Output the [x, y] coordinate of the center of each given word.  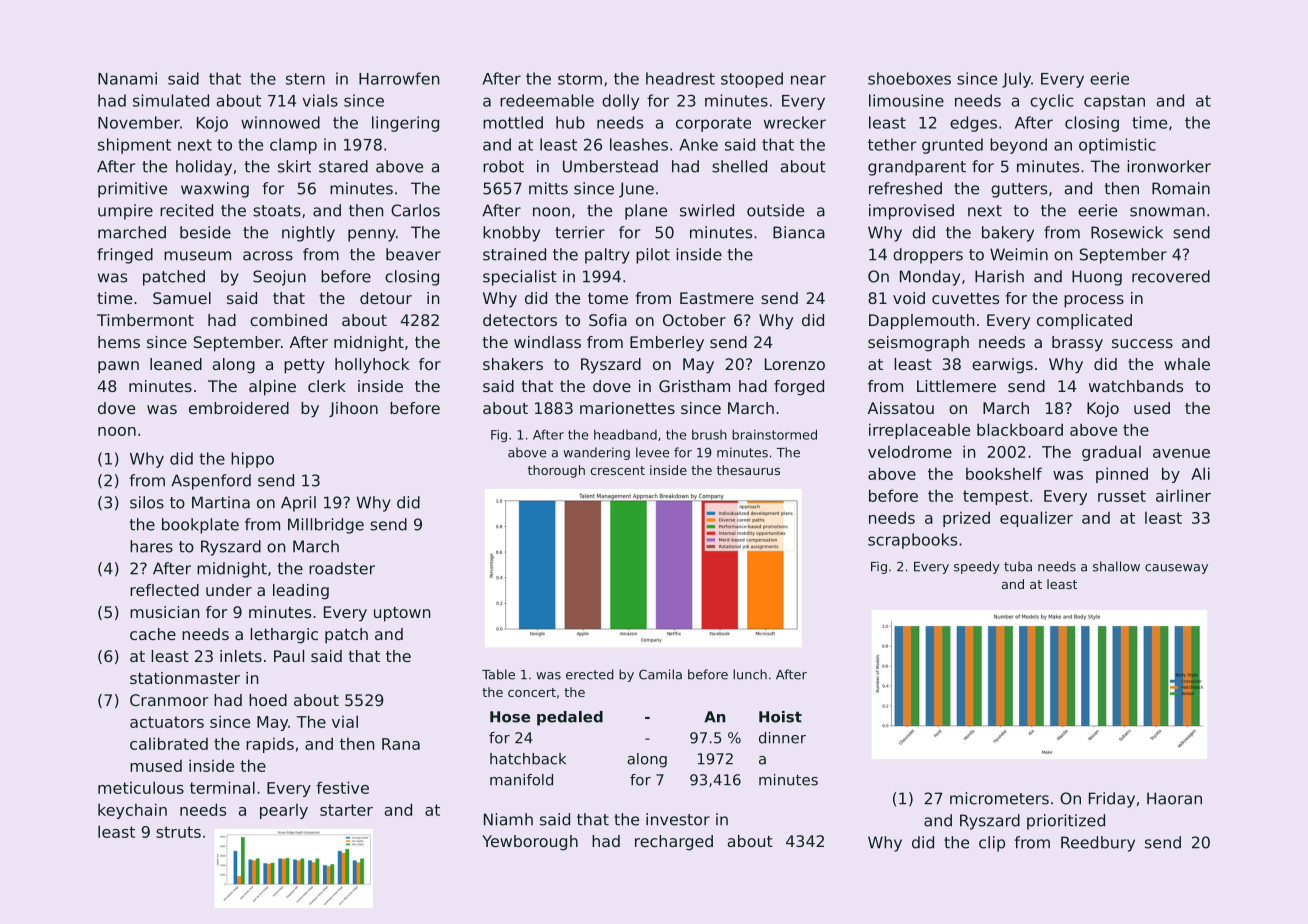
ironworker [1169, 166]
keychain [132, 811]
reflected [164, 590]
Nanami [127, 78]
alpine [272, 388]
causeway [1176, 569]
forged [799, 388]
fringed [125, 256]
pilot [653, 256]
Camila [660, 674]
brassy [1077, 344]
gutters [1019, 190]
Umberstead [610, 166]
